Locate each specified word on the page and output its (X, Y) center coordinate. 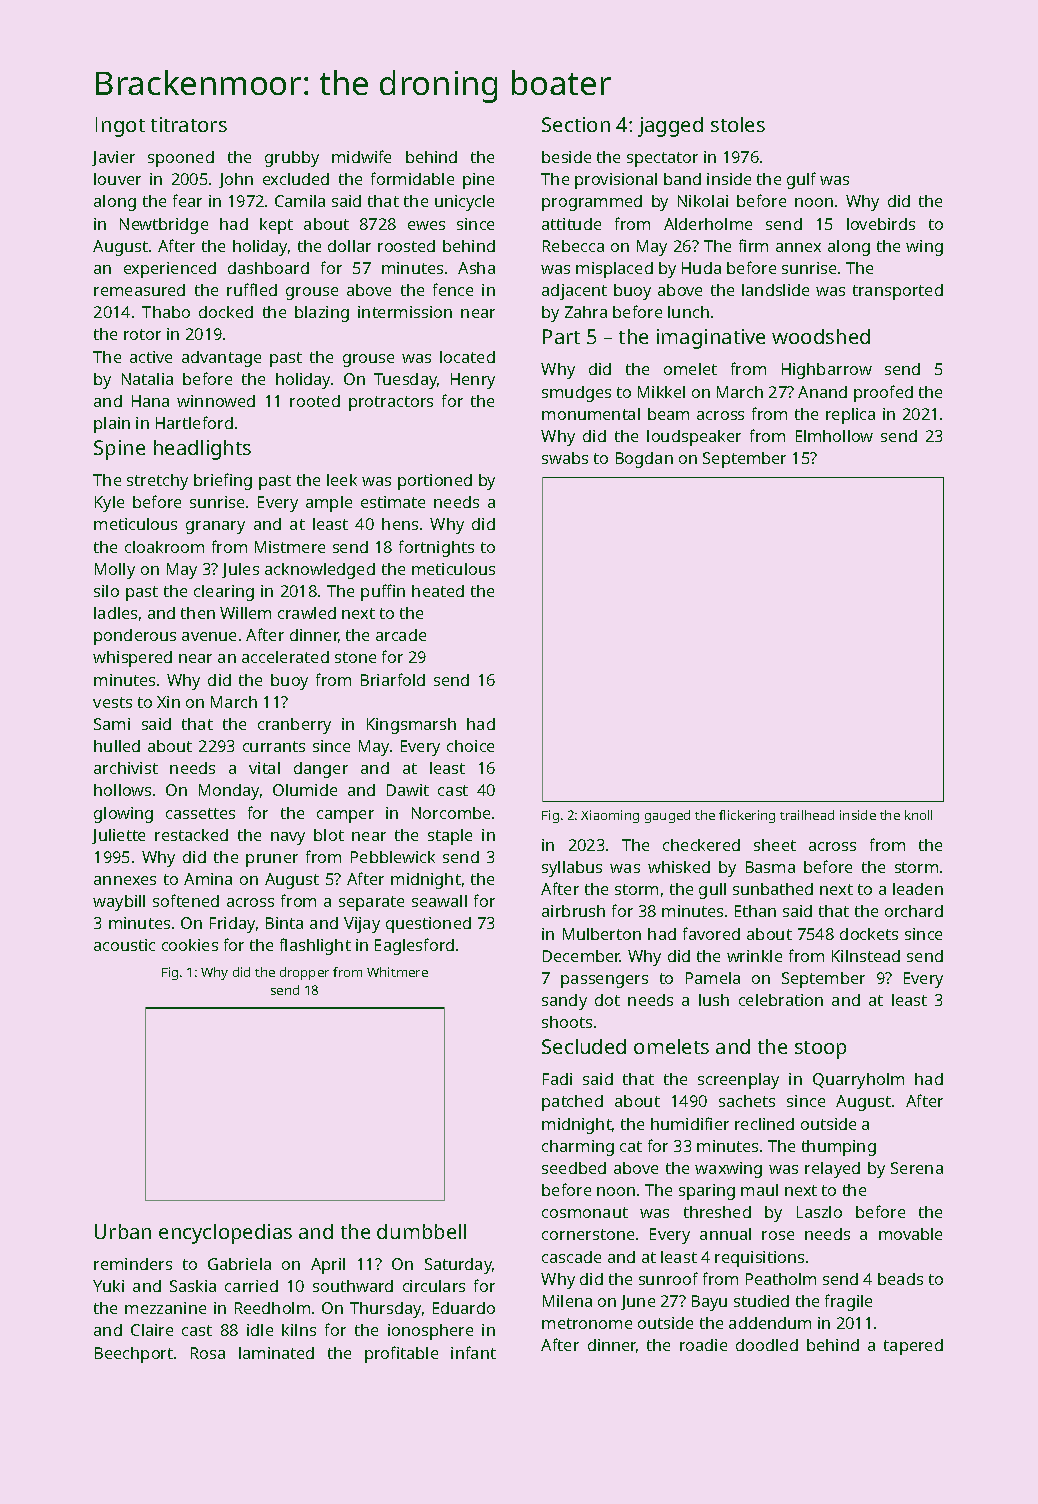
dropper (304, 973)
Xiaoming (610, 816)
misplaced (614, 270)
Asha (476, 268)
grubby (292, 159)
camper (345, 816)
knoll (918, 815)
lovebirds (881, 224)
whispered (132, 659)
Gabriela (239, 1264)
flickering (747, 816)
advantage (221, 359)
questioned (428, 925)
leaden (918, 889)
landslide (775, 290)
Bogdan (644, 460)
